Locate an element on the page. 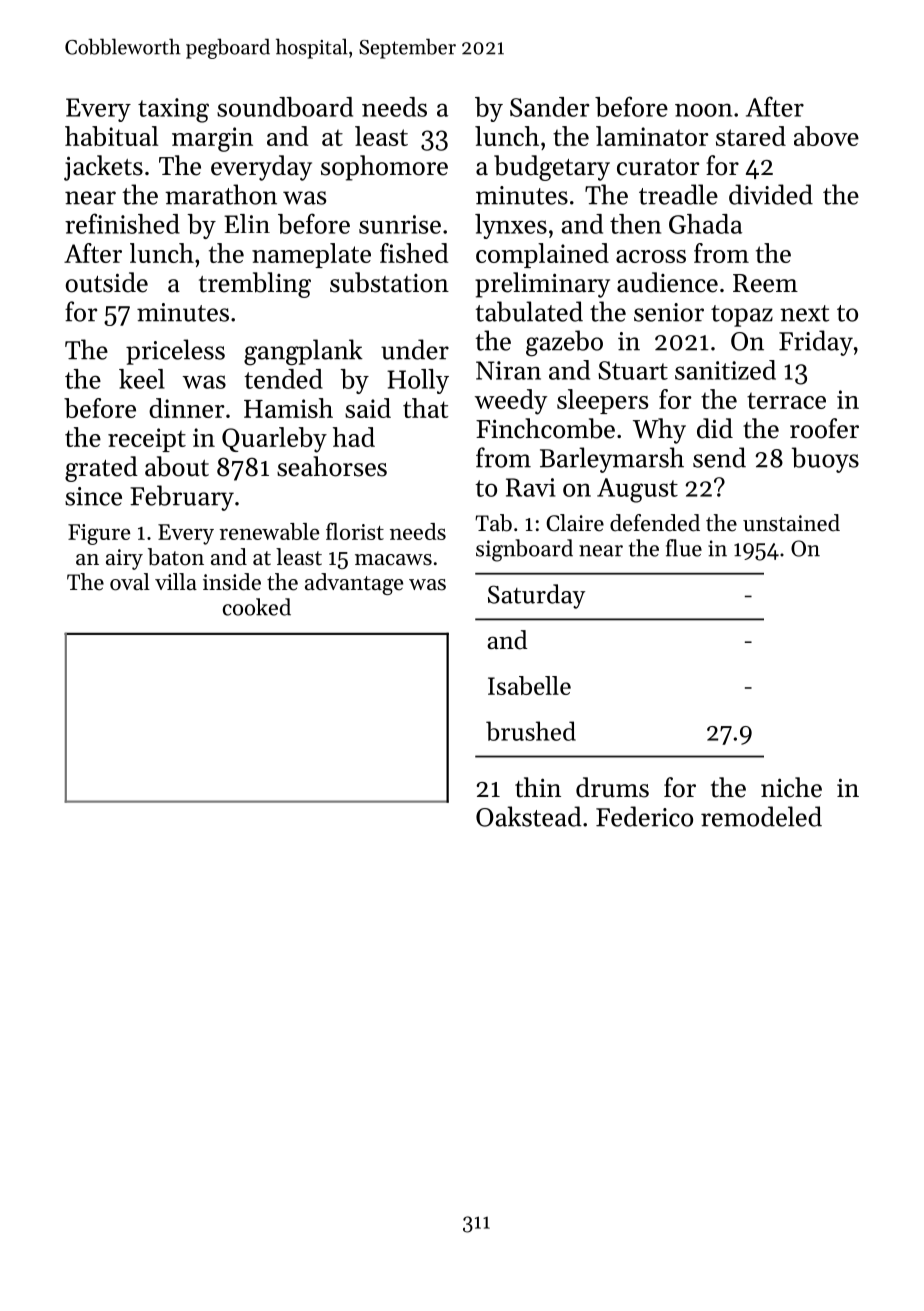 The image size is (924, 1311). sunrise is located at coordinates (400, 224).
